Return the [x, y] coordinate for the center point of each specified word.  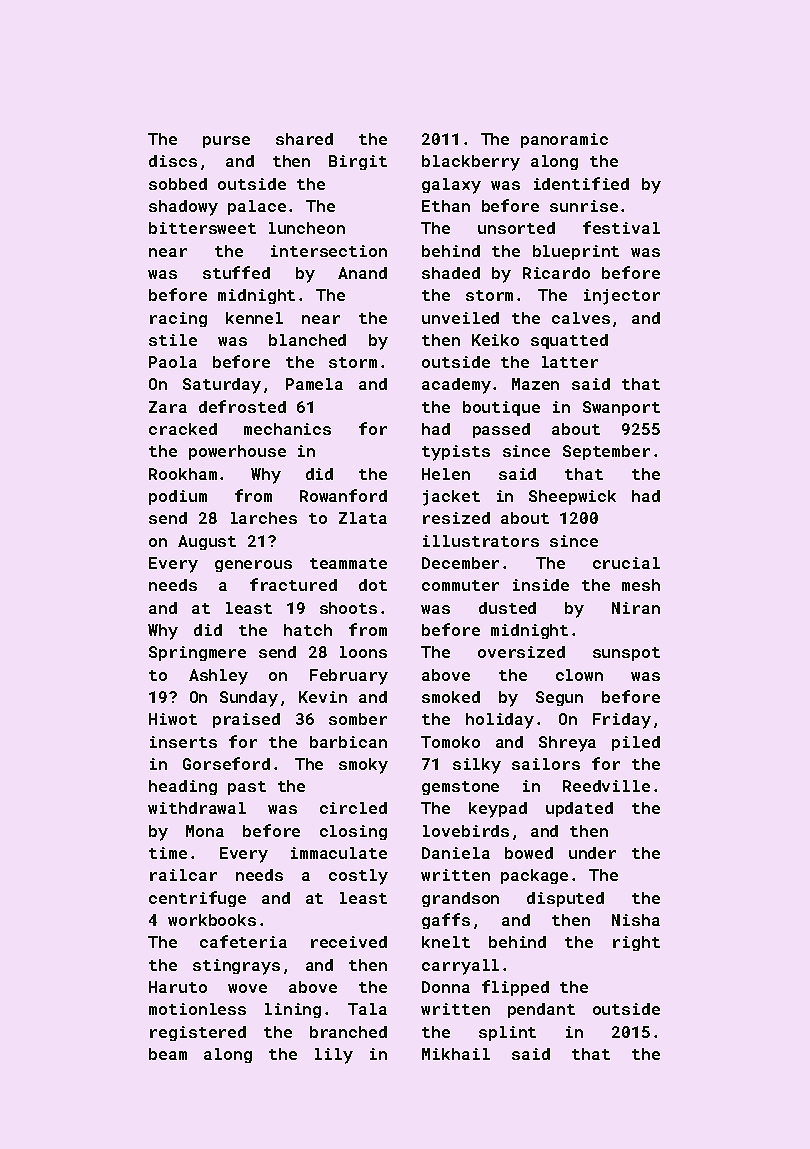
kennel [254, 318]
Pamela [314, 384]
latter [570, 362]
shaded [451, 273]
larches [264, 518]
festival [621, 227]
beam [168, 1054]
